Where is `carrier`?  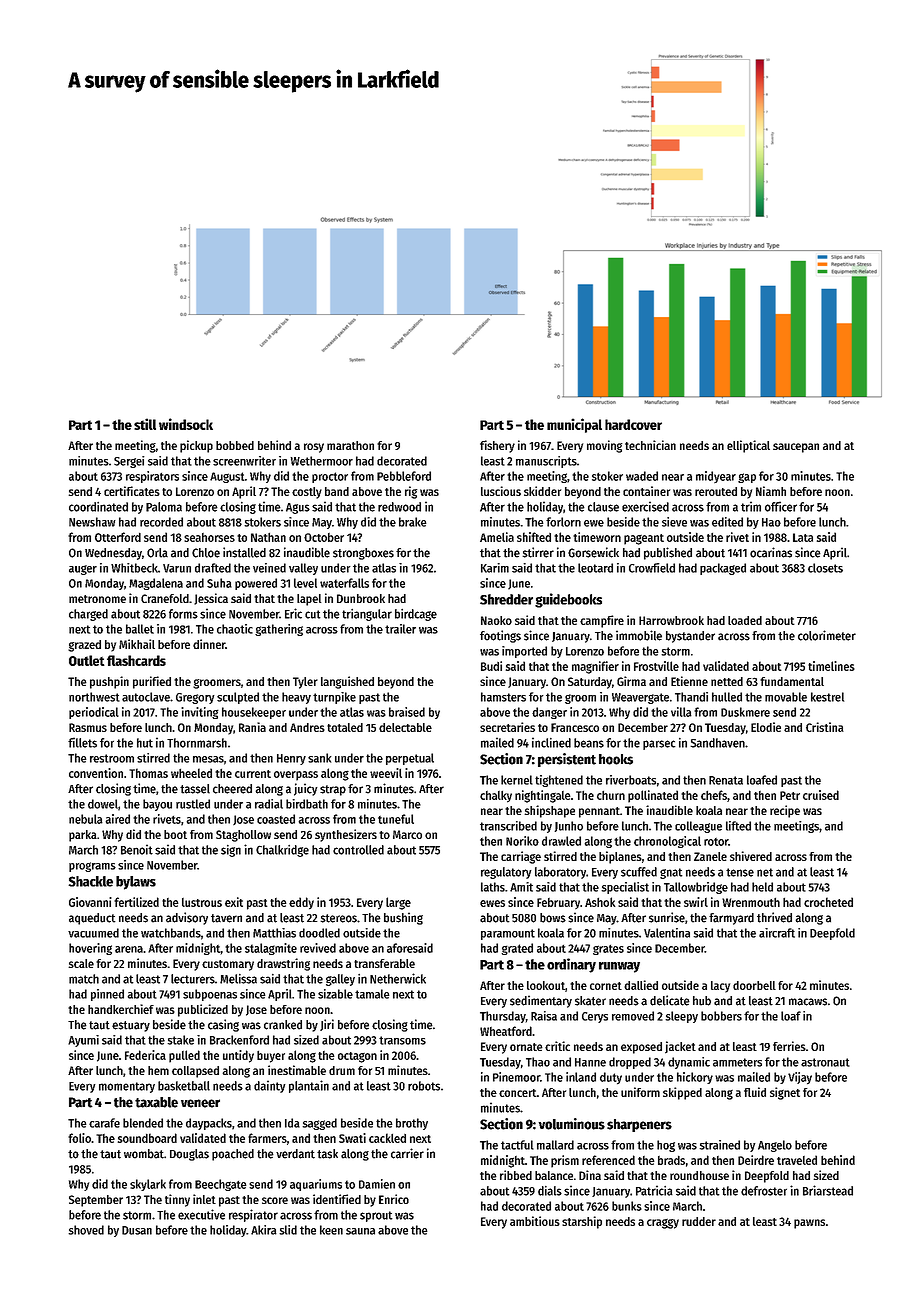 carrier is located at coordinates (407, 1153).
